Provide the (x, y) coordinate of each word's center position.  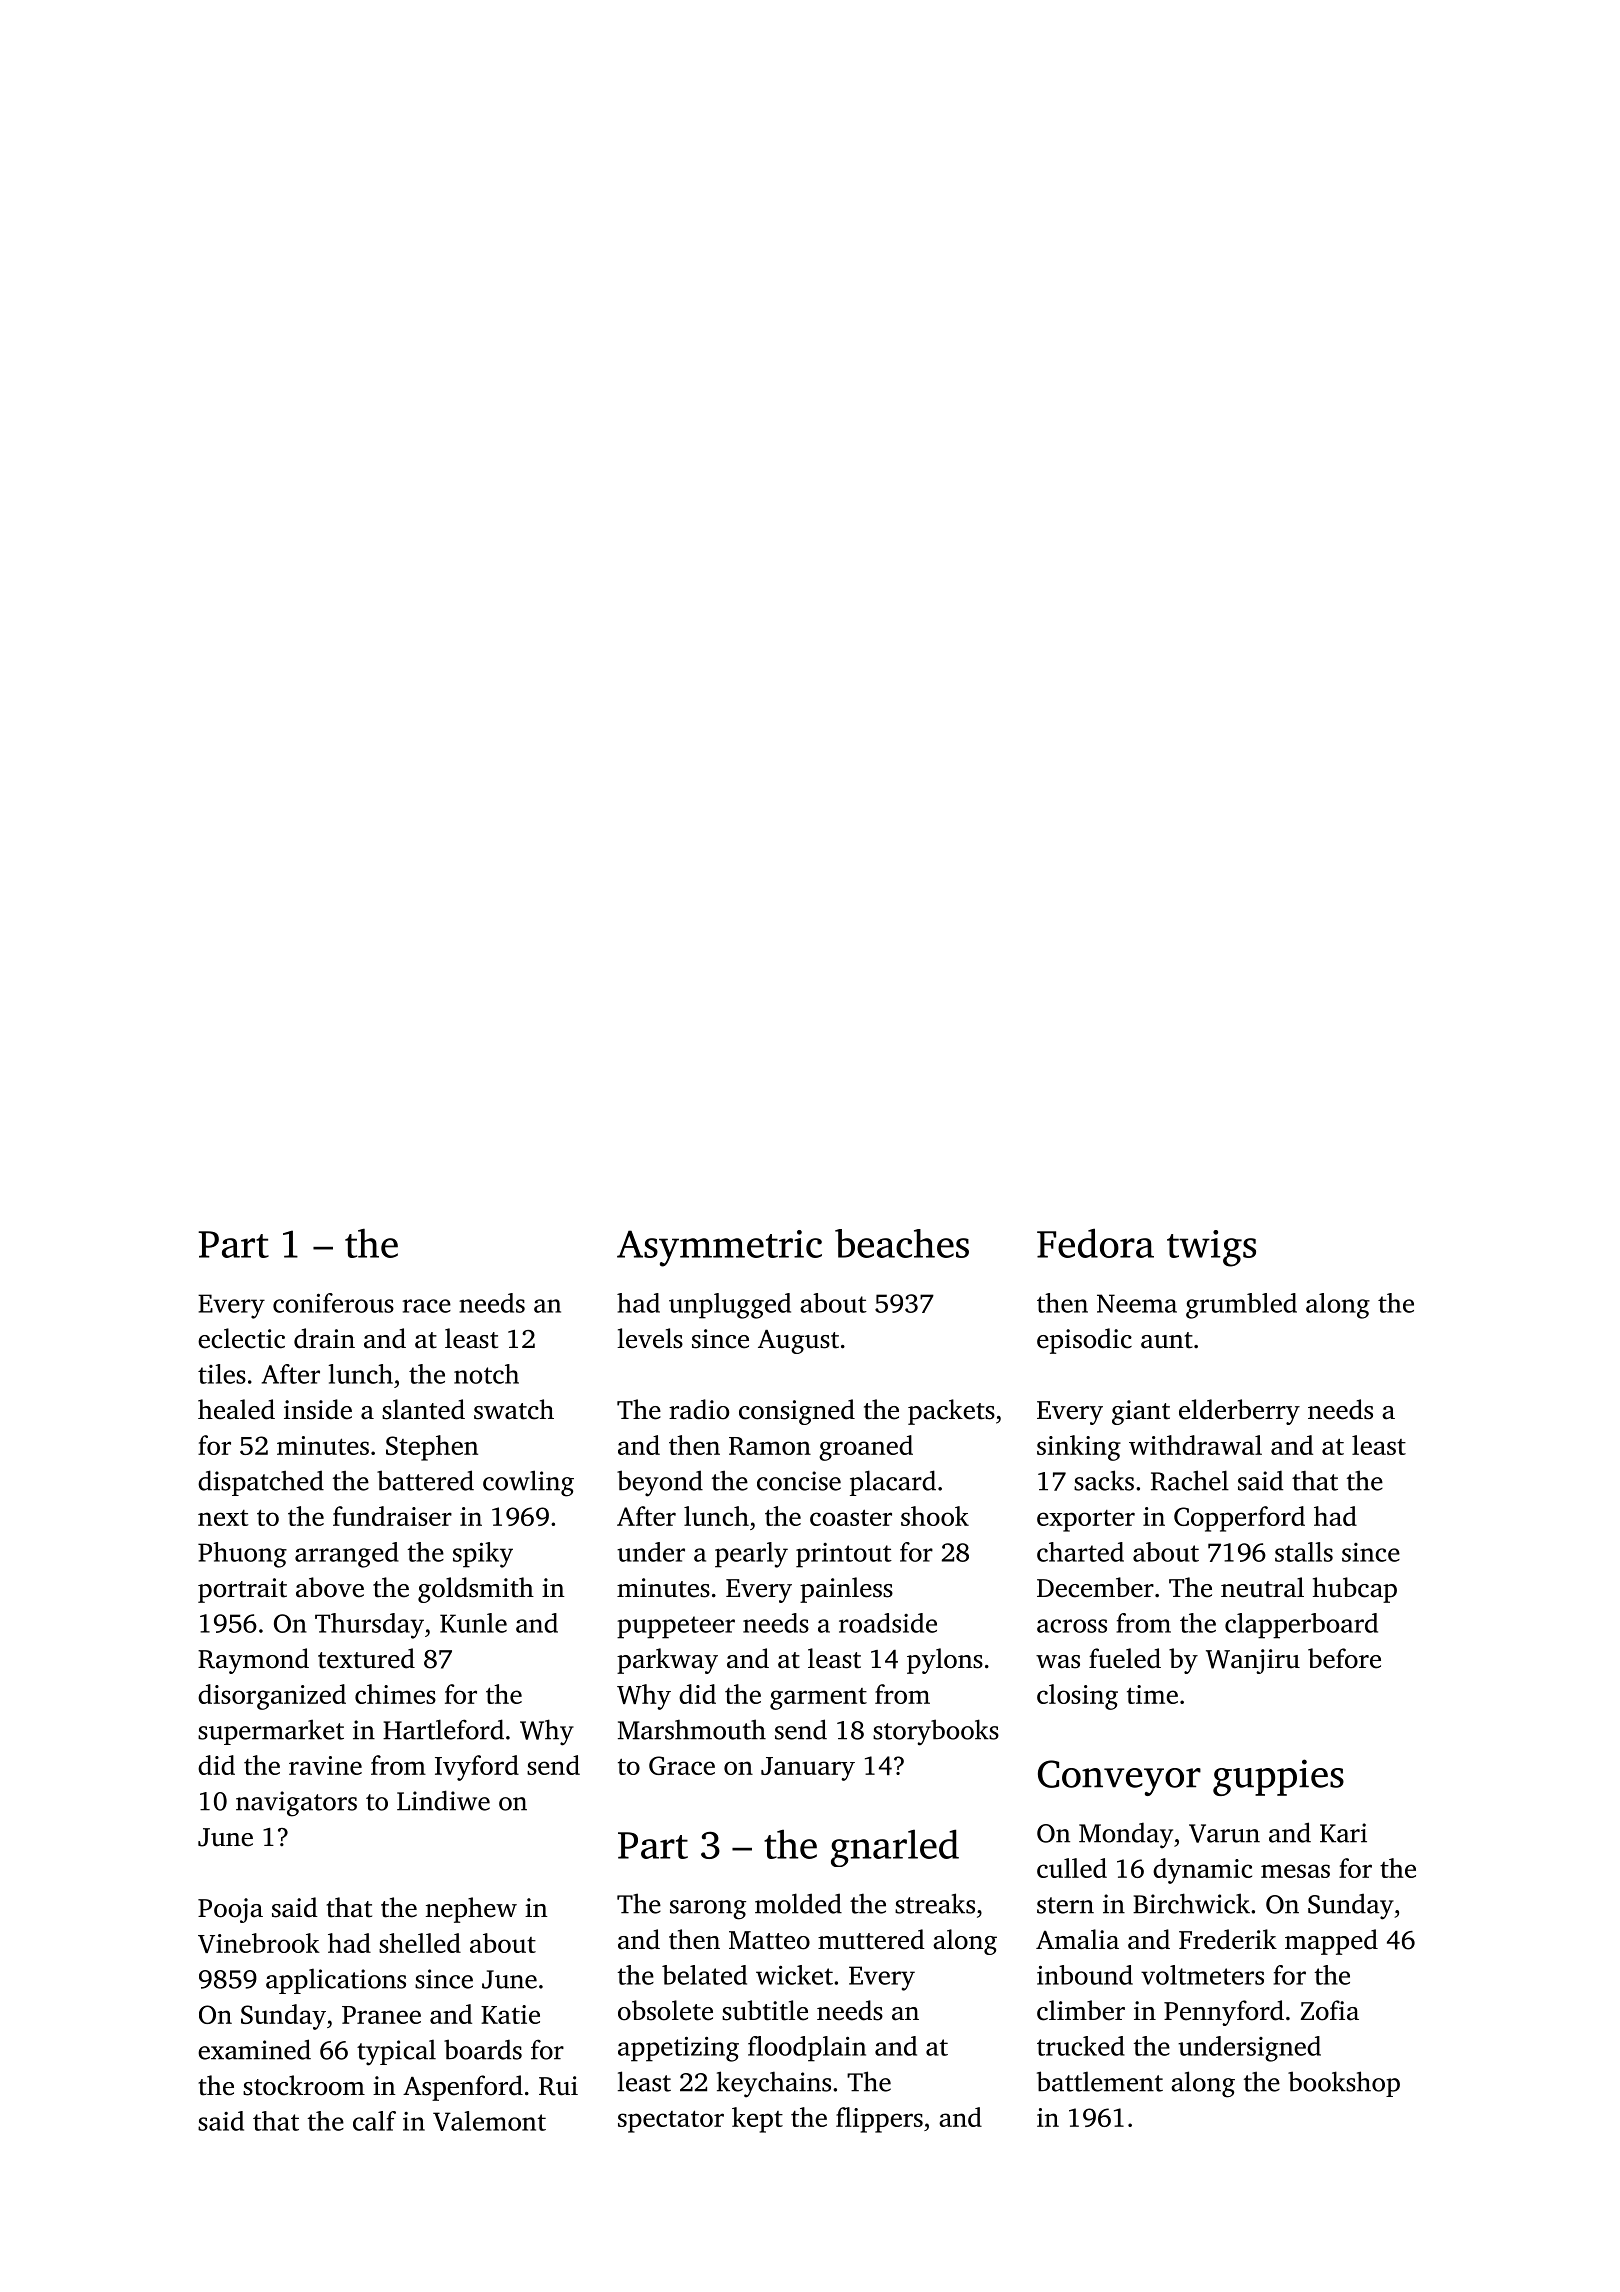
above (330, 1587)
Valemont (489, 2121)
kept (757, 2120)
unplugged (730, 1306)
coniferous (333, 1303)
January (808, 1769)
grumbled (1241, 1306)
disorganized (272, 1697)
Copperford (1239, 1519)
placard (893, 1483)
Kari (1343, 1833)
